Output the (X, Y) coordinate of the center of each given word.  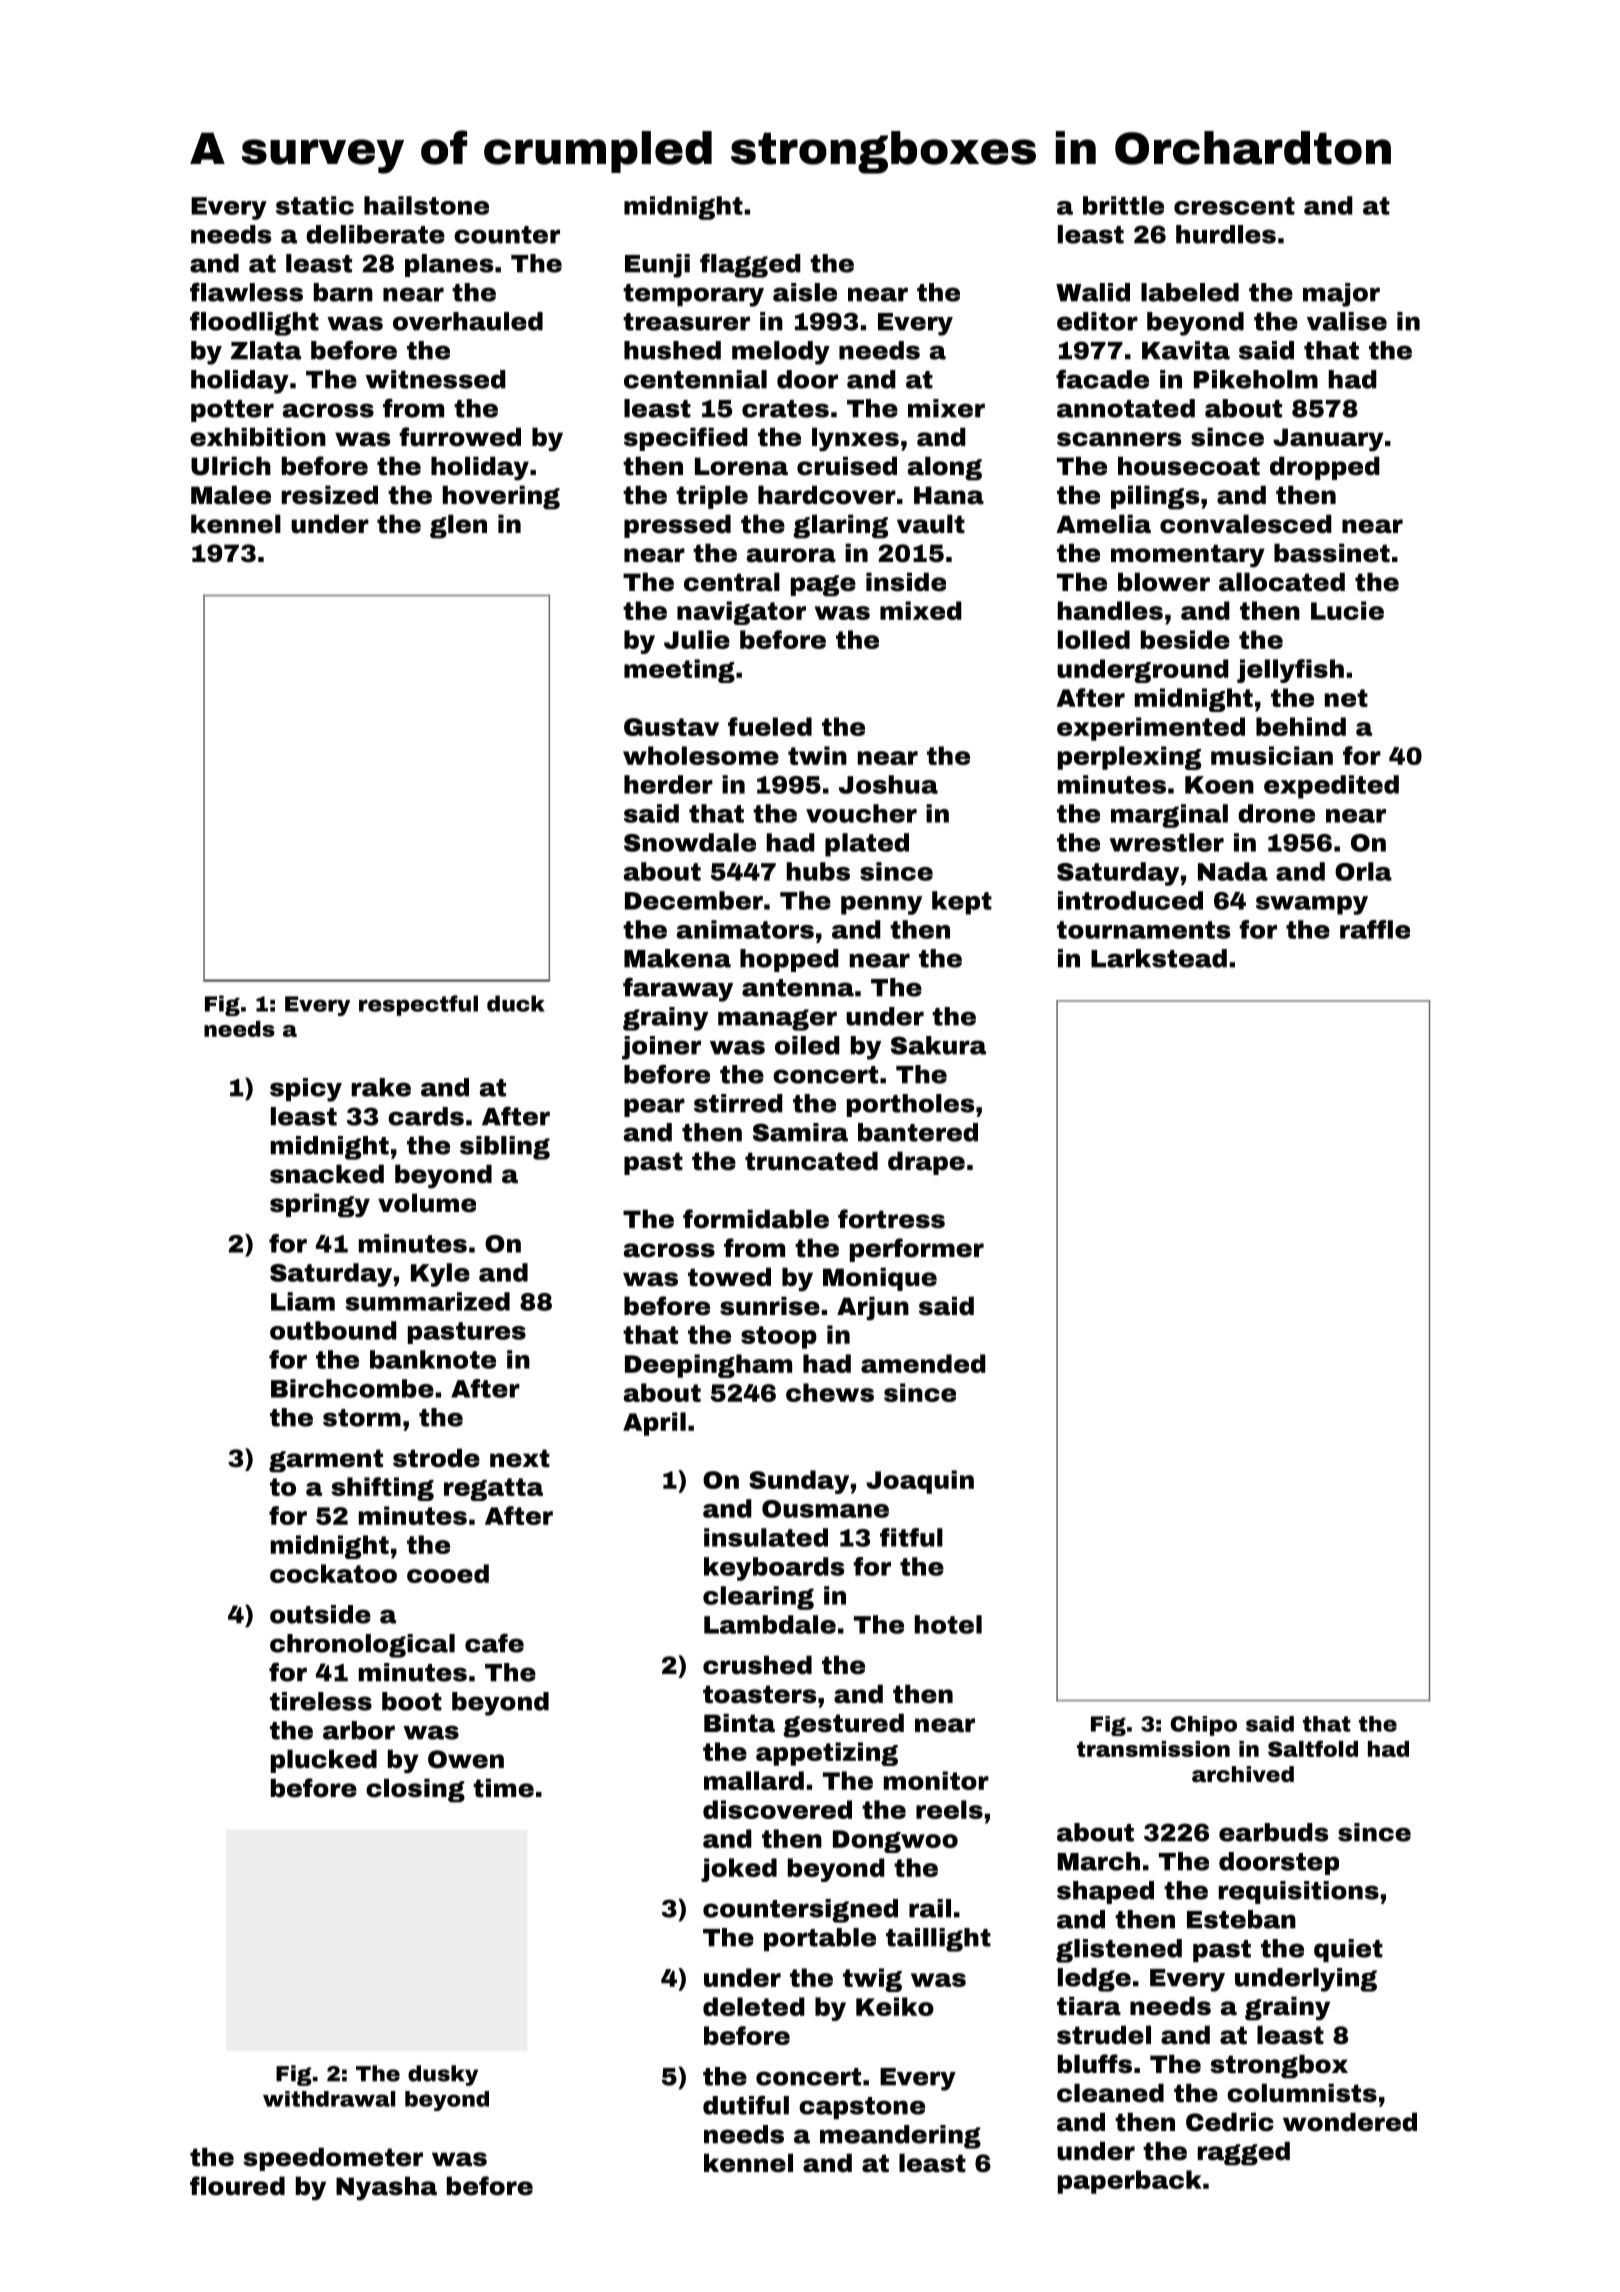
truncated (811, 1161)
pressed (677, 526)
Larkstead (1159, 958)
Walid (1093, 292)
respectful (418, 1005)
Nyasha (386, 2188)
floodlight (254, 323)
